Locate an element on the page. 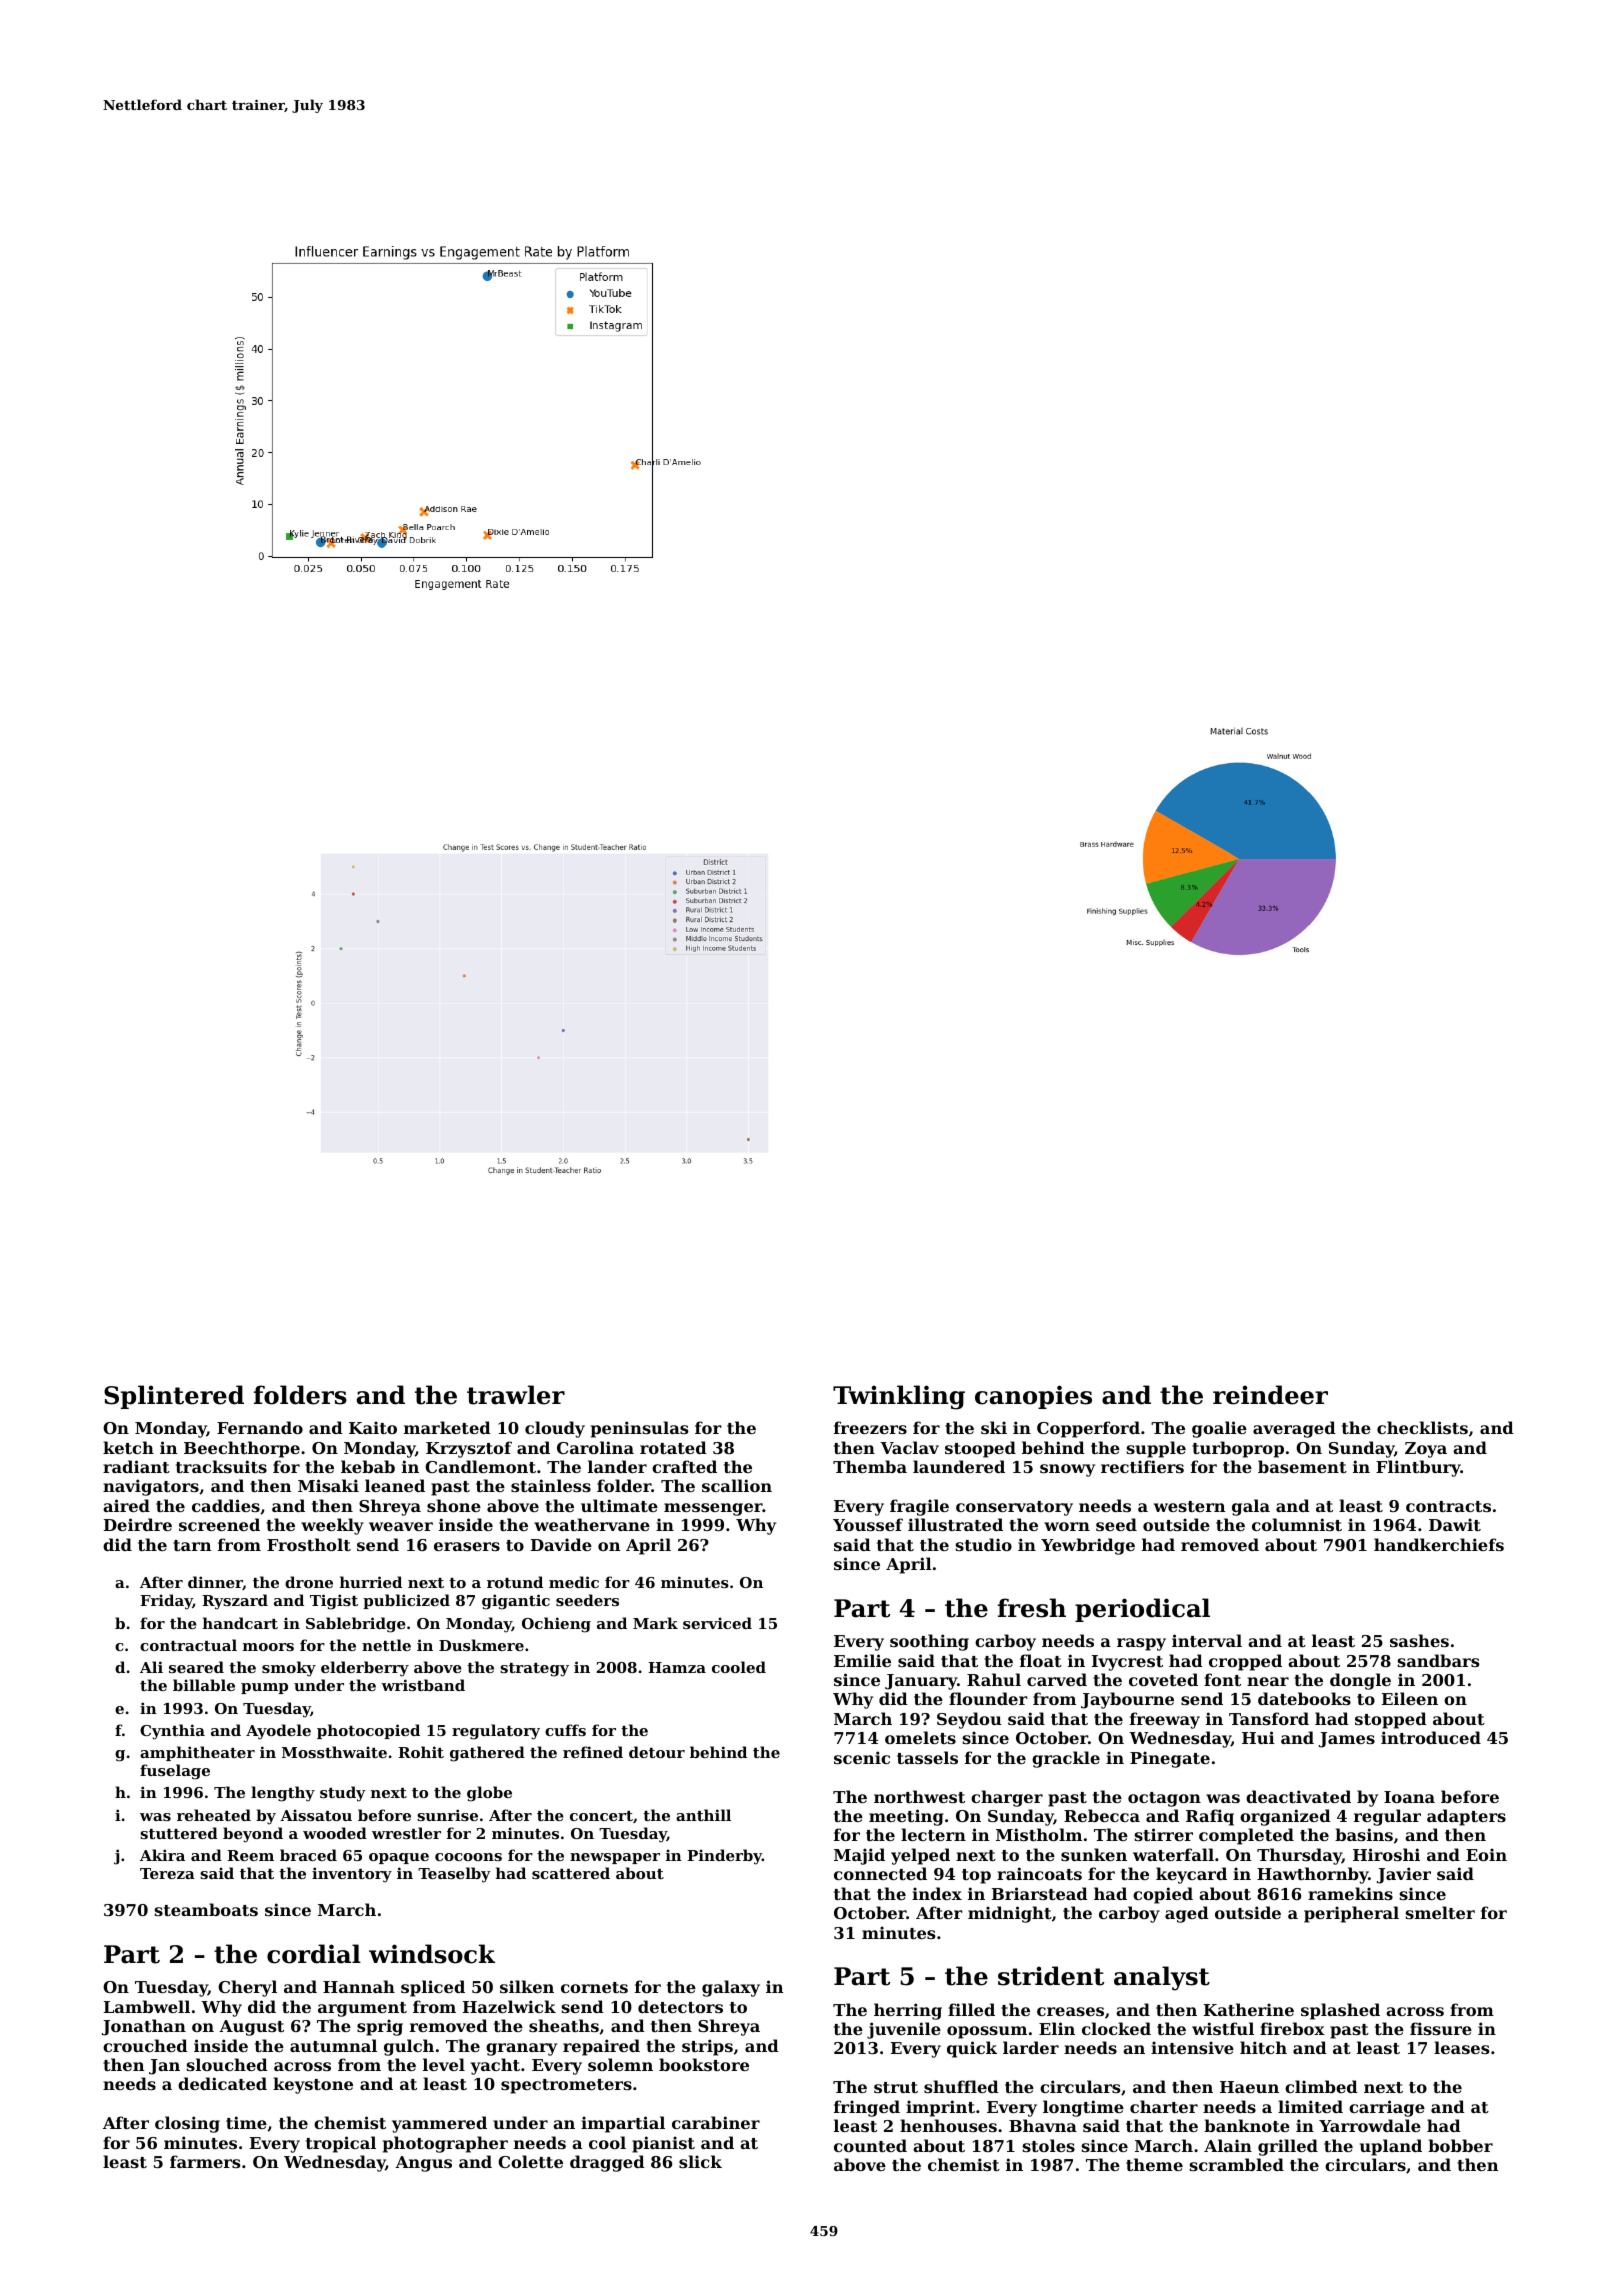  Splintered is located at coordinates (174, 1397).
